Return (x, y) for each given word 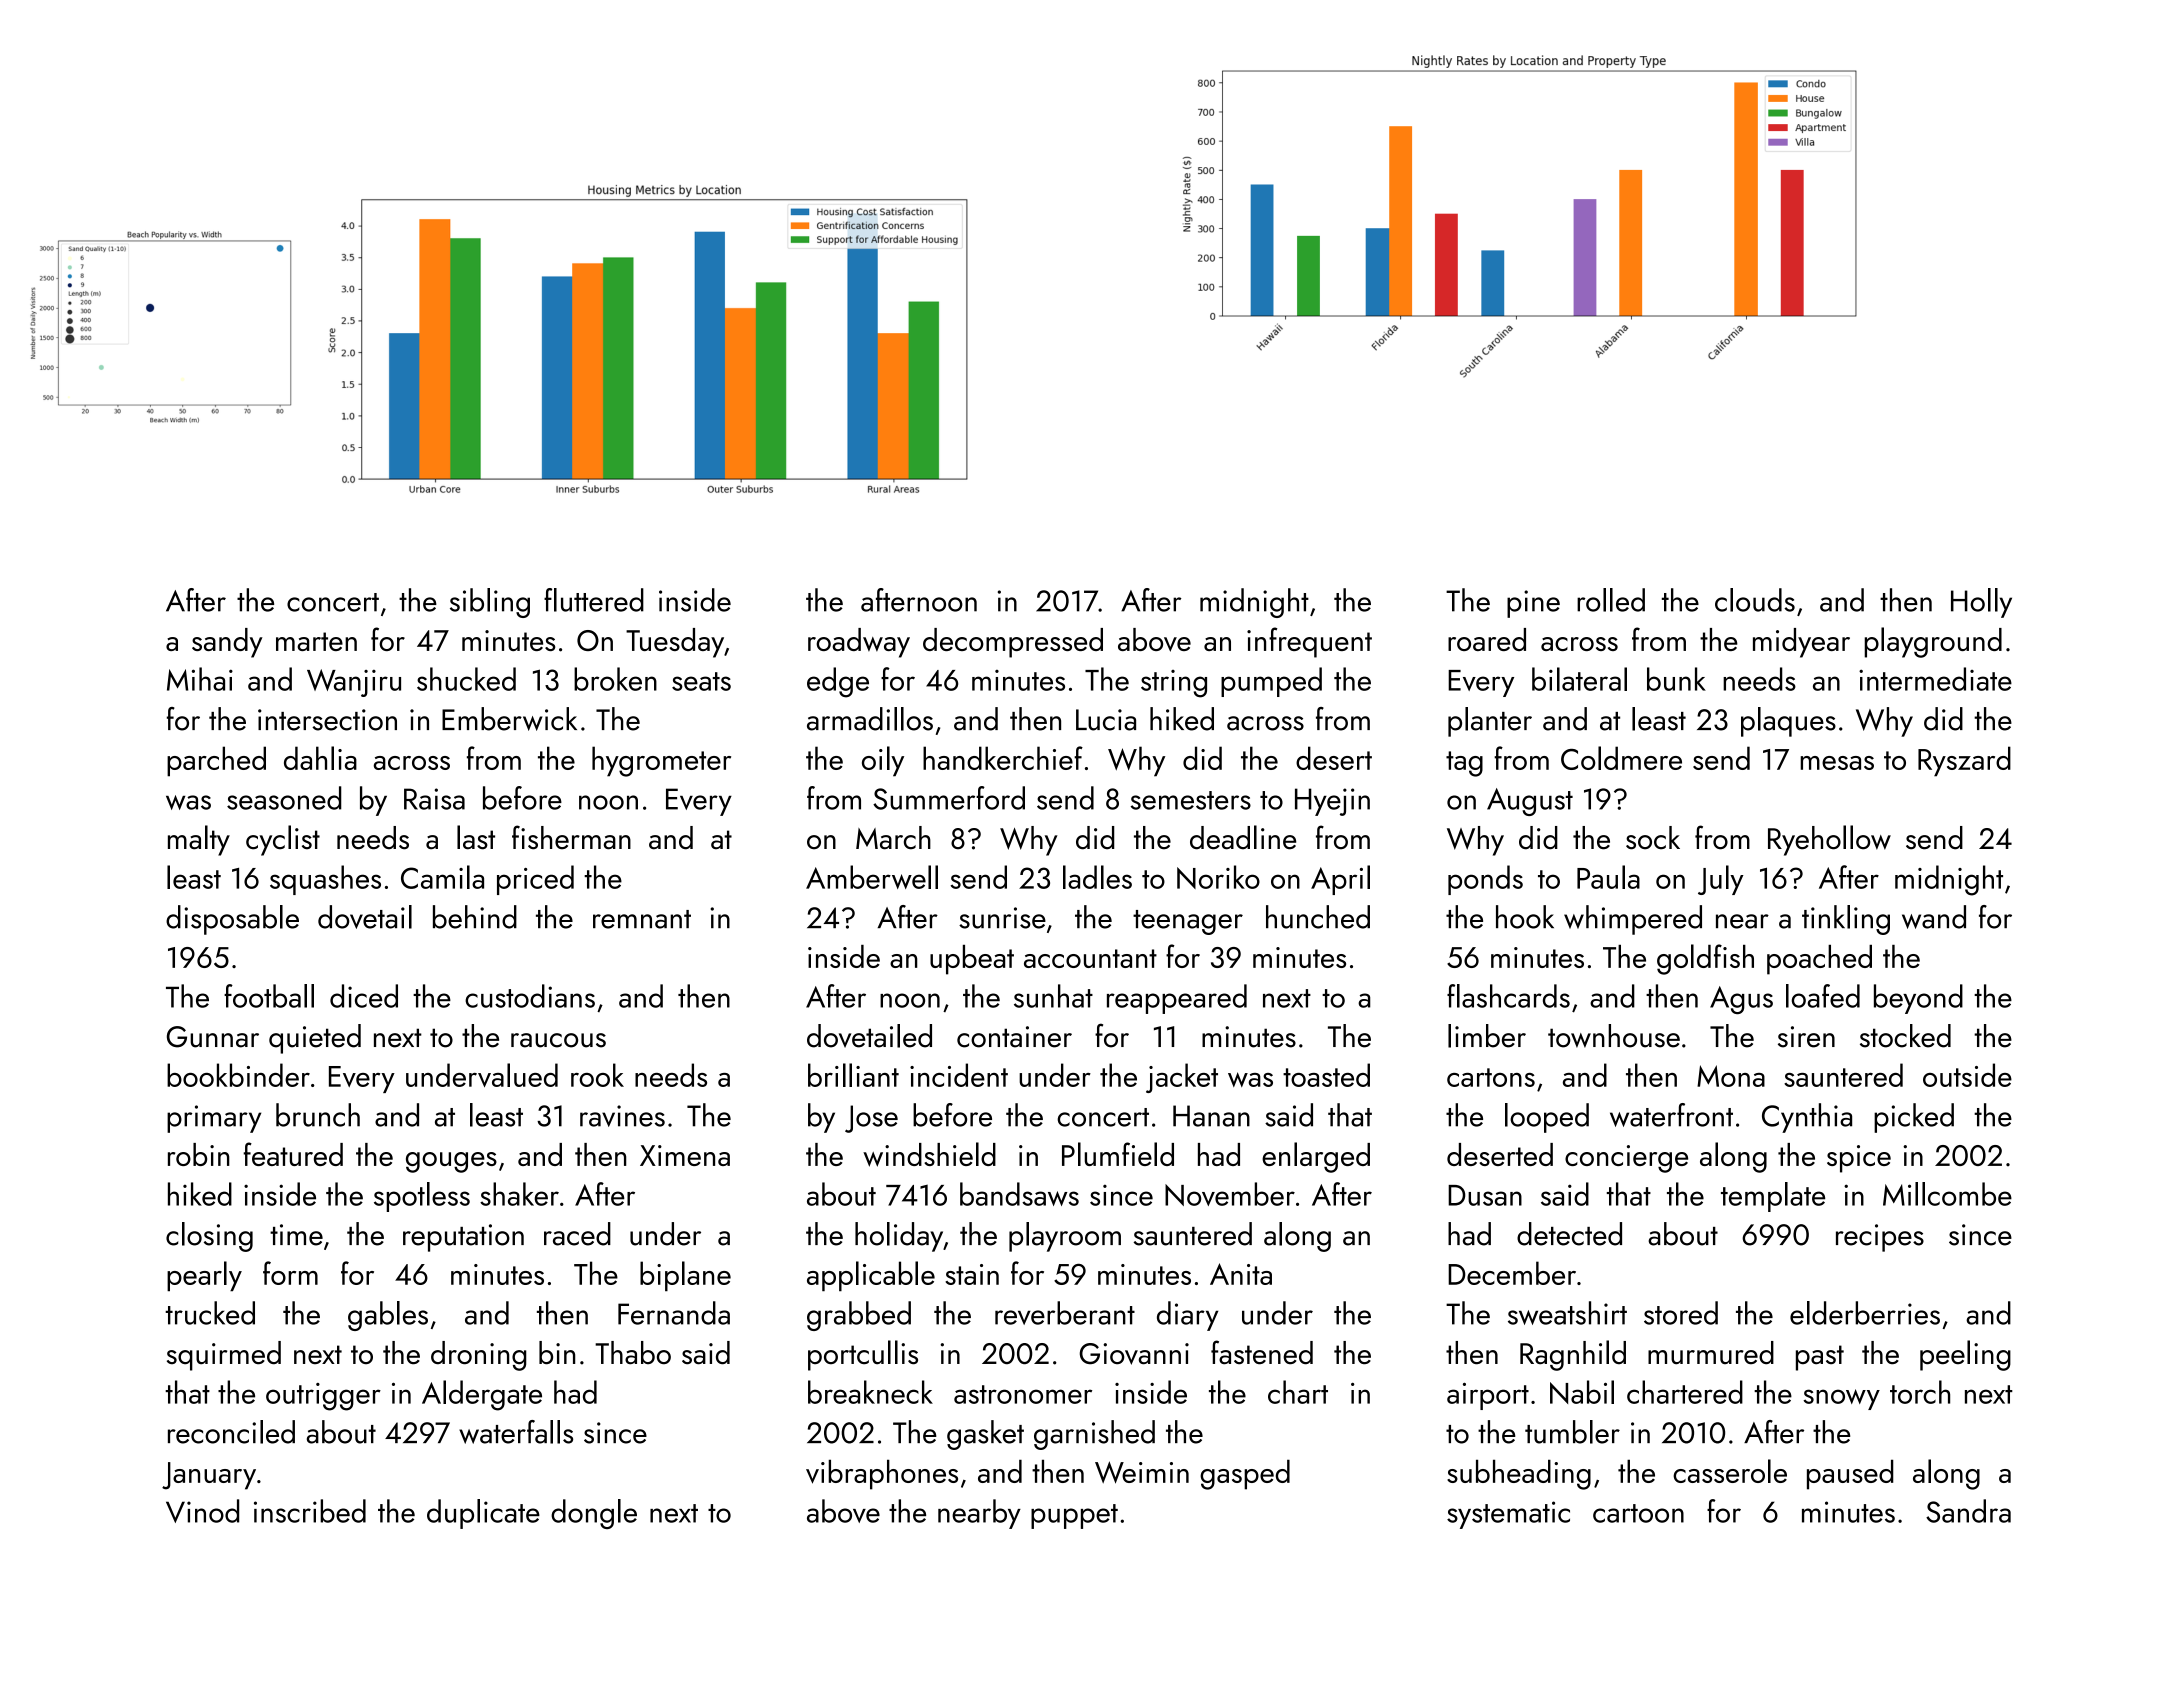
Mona (1731, 1076)
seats (701, 681)
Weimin (1142, 1472)
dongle (594, 1514)
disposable (232, 920)
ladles (1097, 877)
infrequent (1309, 642)
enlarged (1316, 1157)
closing (209, 1237)
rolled (1611, 600)
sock (1653, 838)
